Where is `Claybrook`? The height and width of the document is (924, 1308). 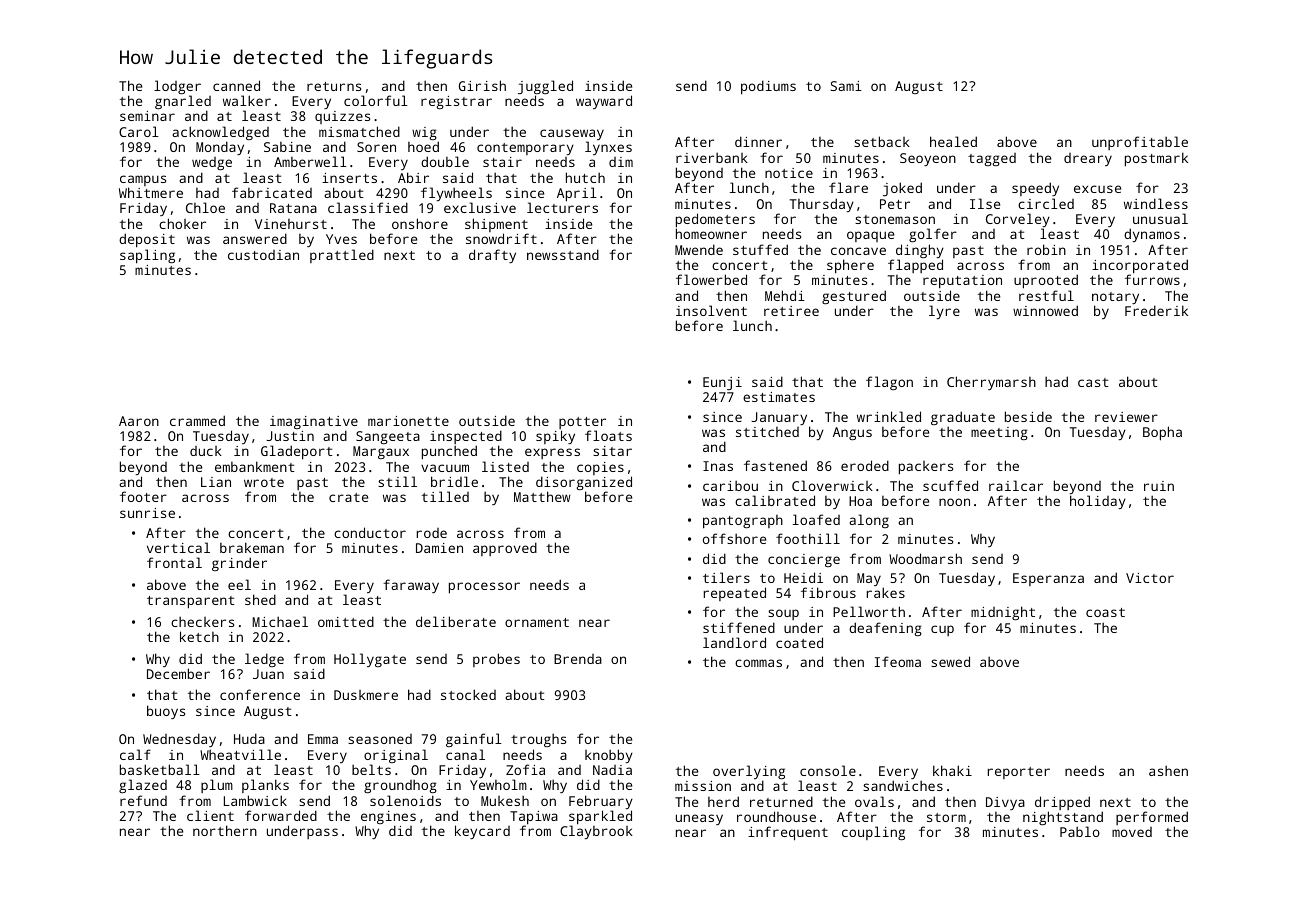
Claybrook is located at coordinates (596, 832).
